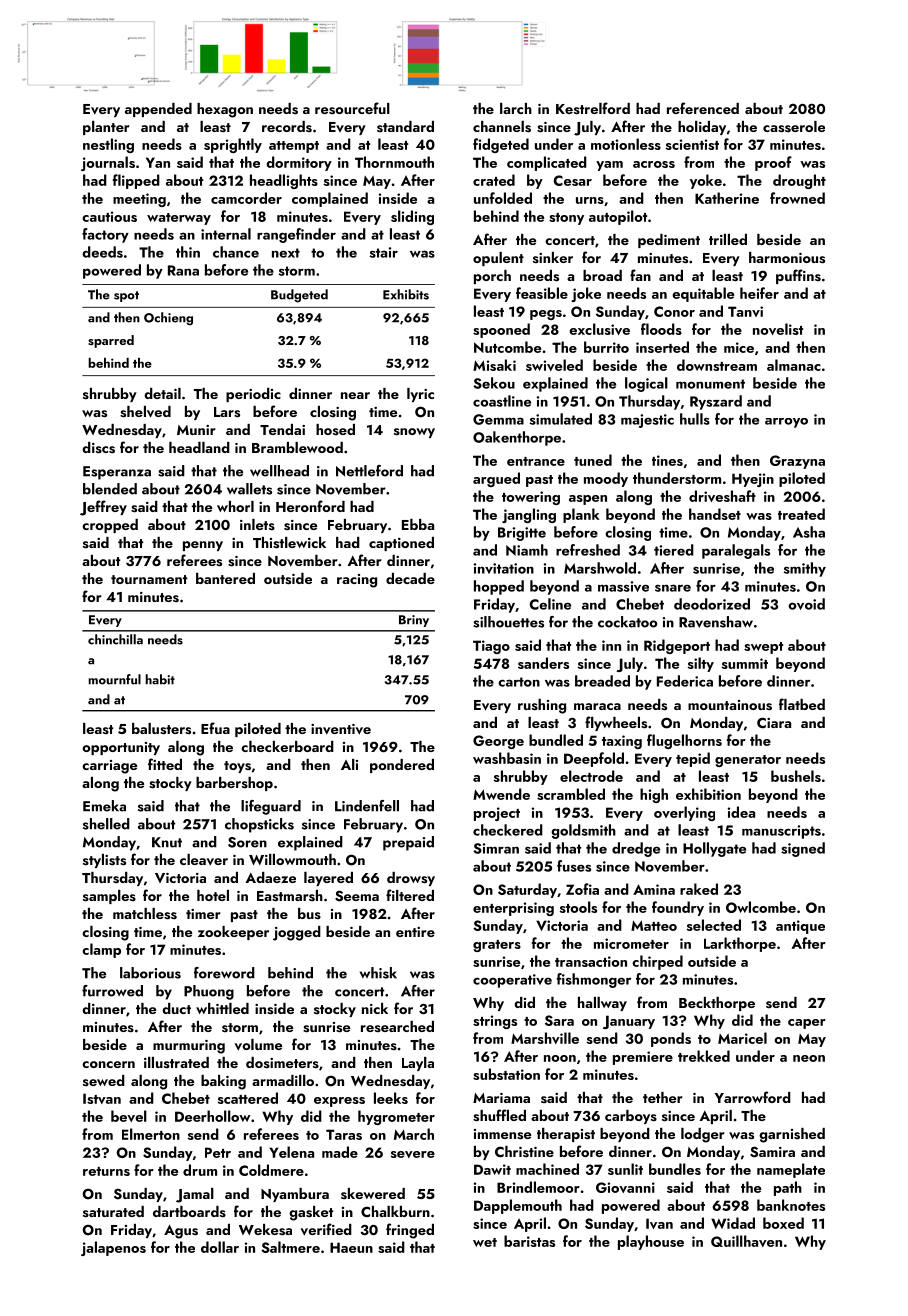 This screenshot has height=1316, width=908. What do you see at coordinates (578, 907) in the screenshot?
I see `stools` at bounding box center [578, 907].
